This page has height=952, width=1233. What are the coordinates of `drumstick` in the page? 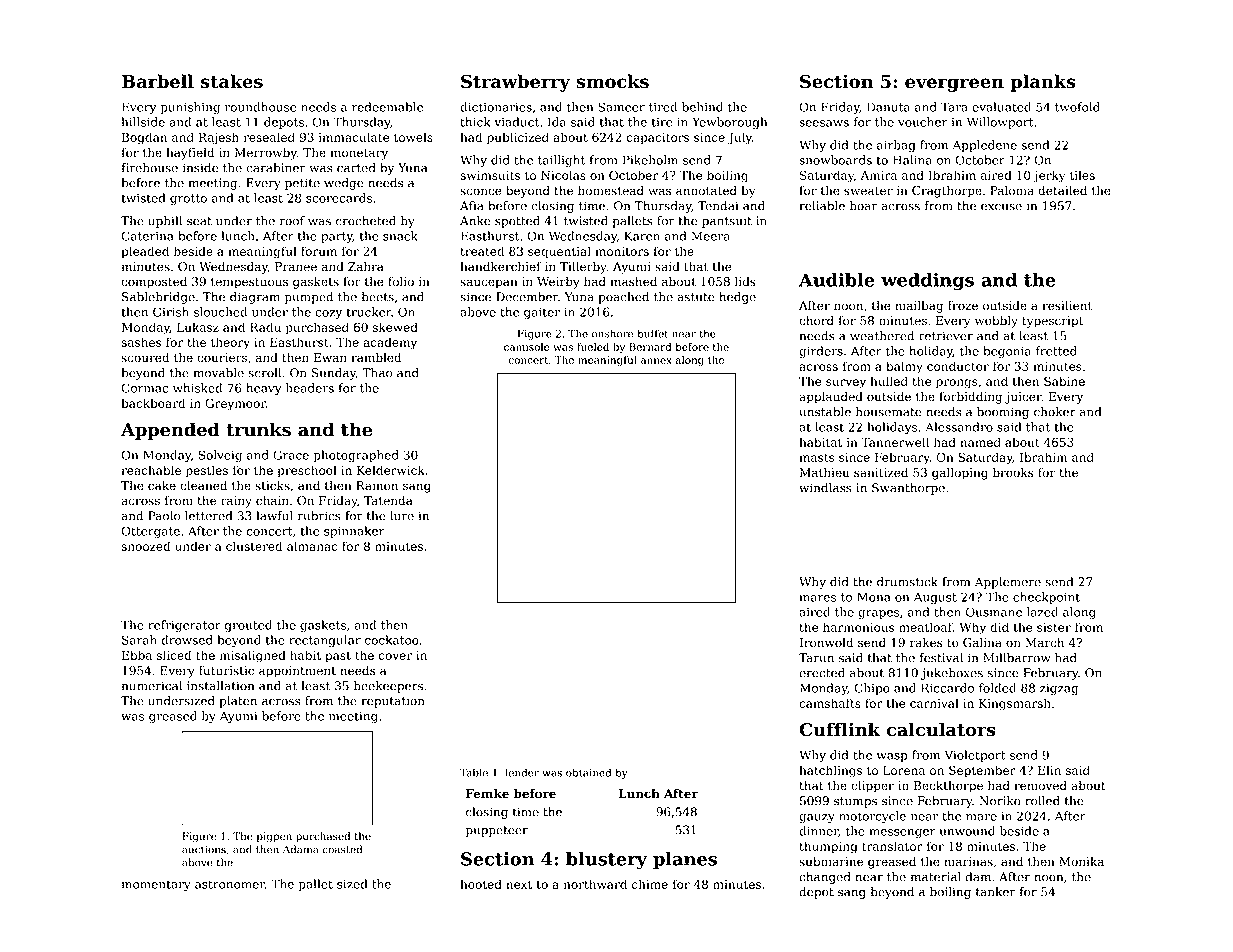 It's located at (907, 582).
